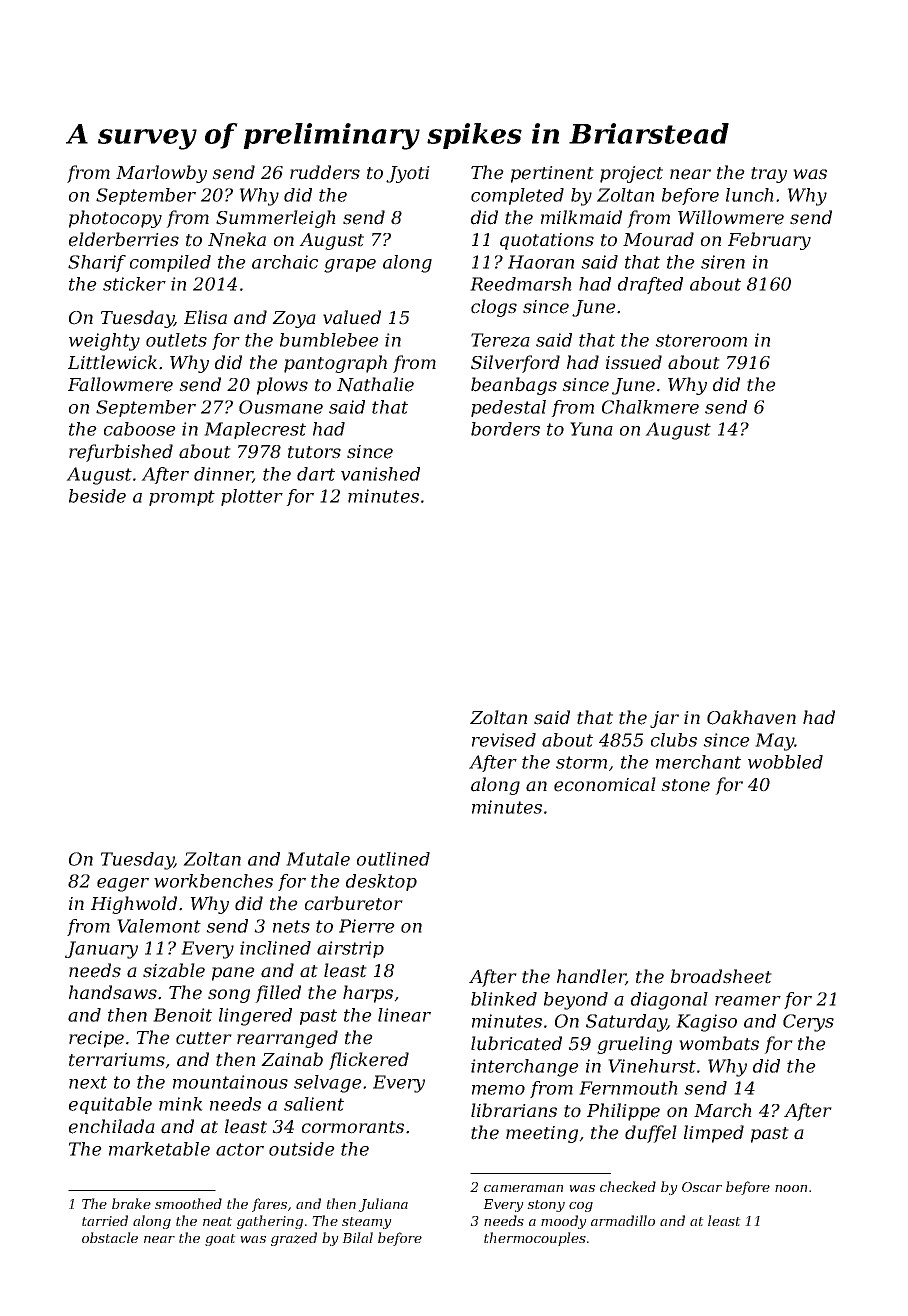 Image resolution: width=908 pixels, height=1316 pixels. What do you see at coordinates (134, 284) in the screenshot?
I see `sticker` at bounding box center [134, 284].
